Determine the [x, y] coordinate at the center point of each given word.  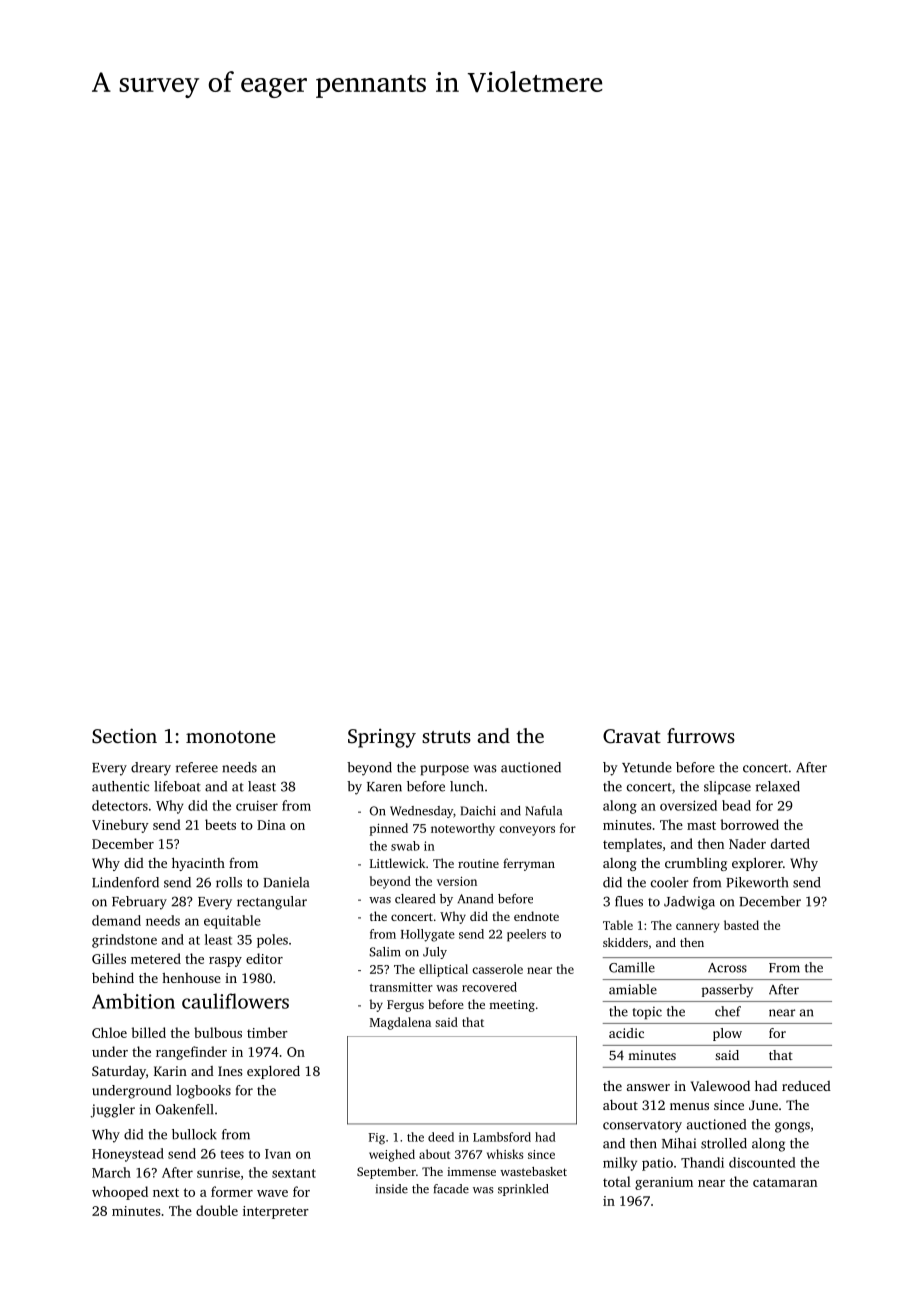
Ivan [278, 1154]
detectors [120, 805]
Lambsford [502, 1137]
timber [267, 1032]
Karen [384, 787]
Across [727, 968]
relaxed [778, 786]
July [435, 953]
